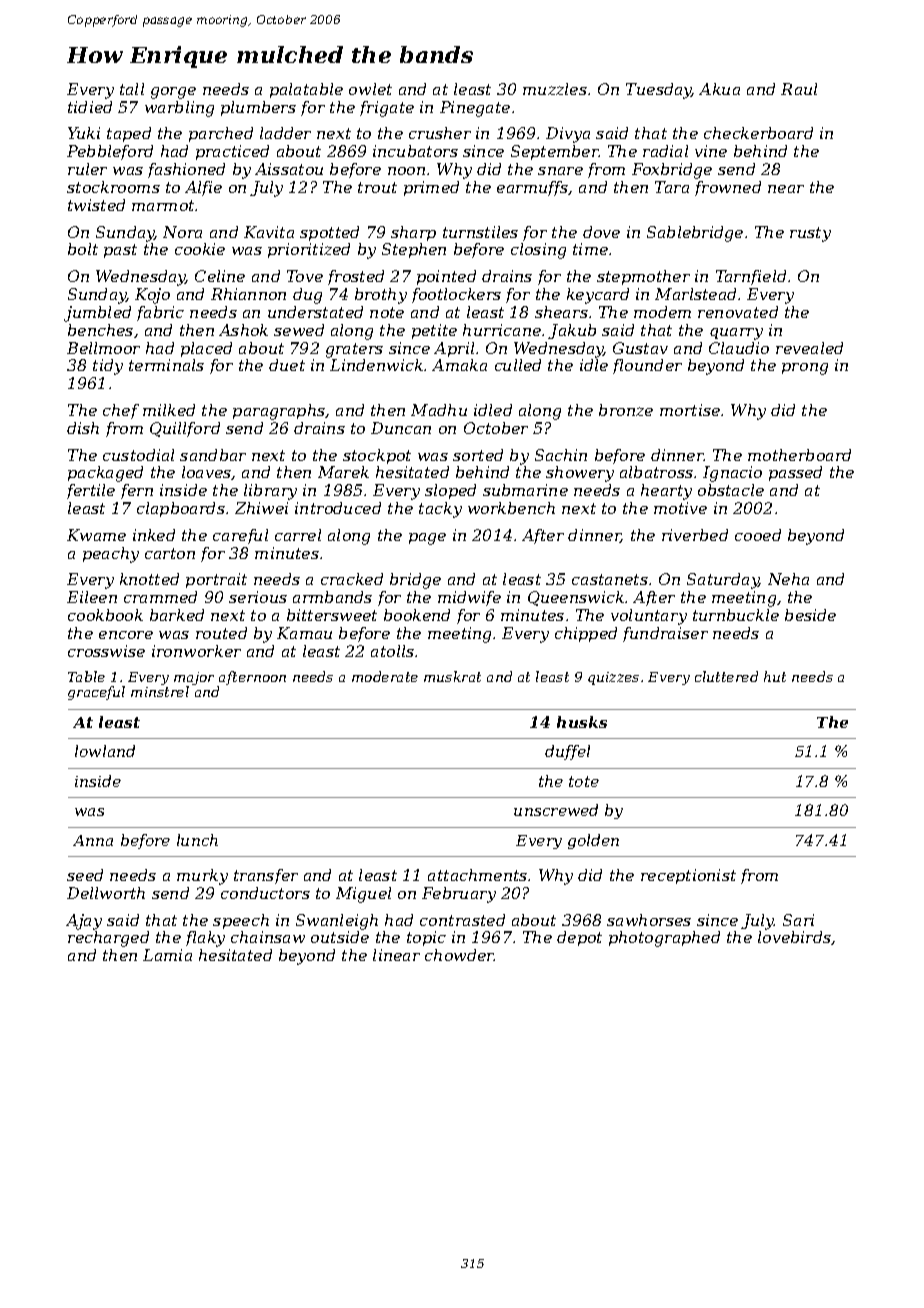 The height and width of the image is (1308, 924). What do you see at coordinates (810, 615) in the image?
I see `beside` at bounding box center [810, 615].
